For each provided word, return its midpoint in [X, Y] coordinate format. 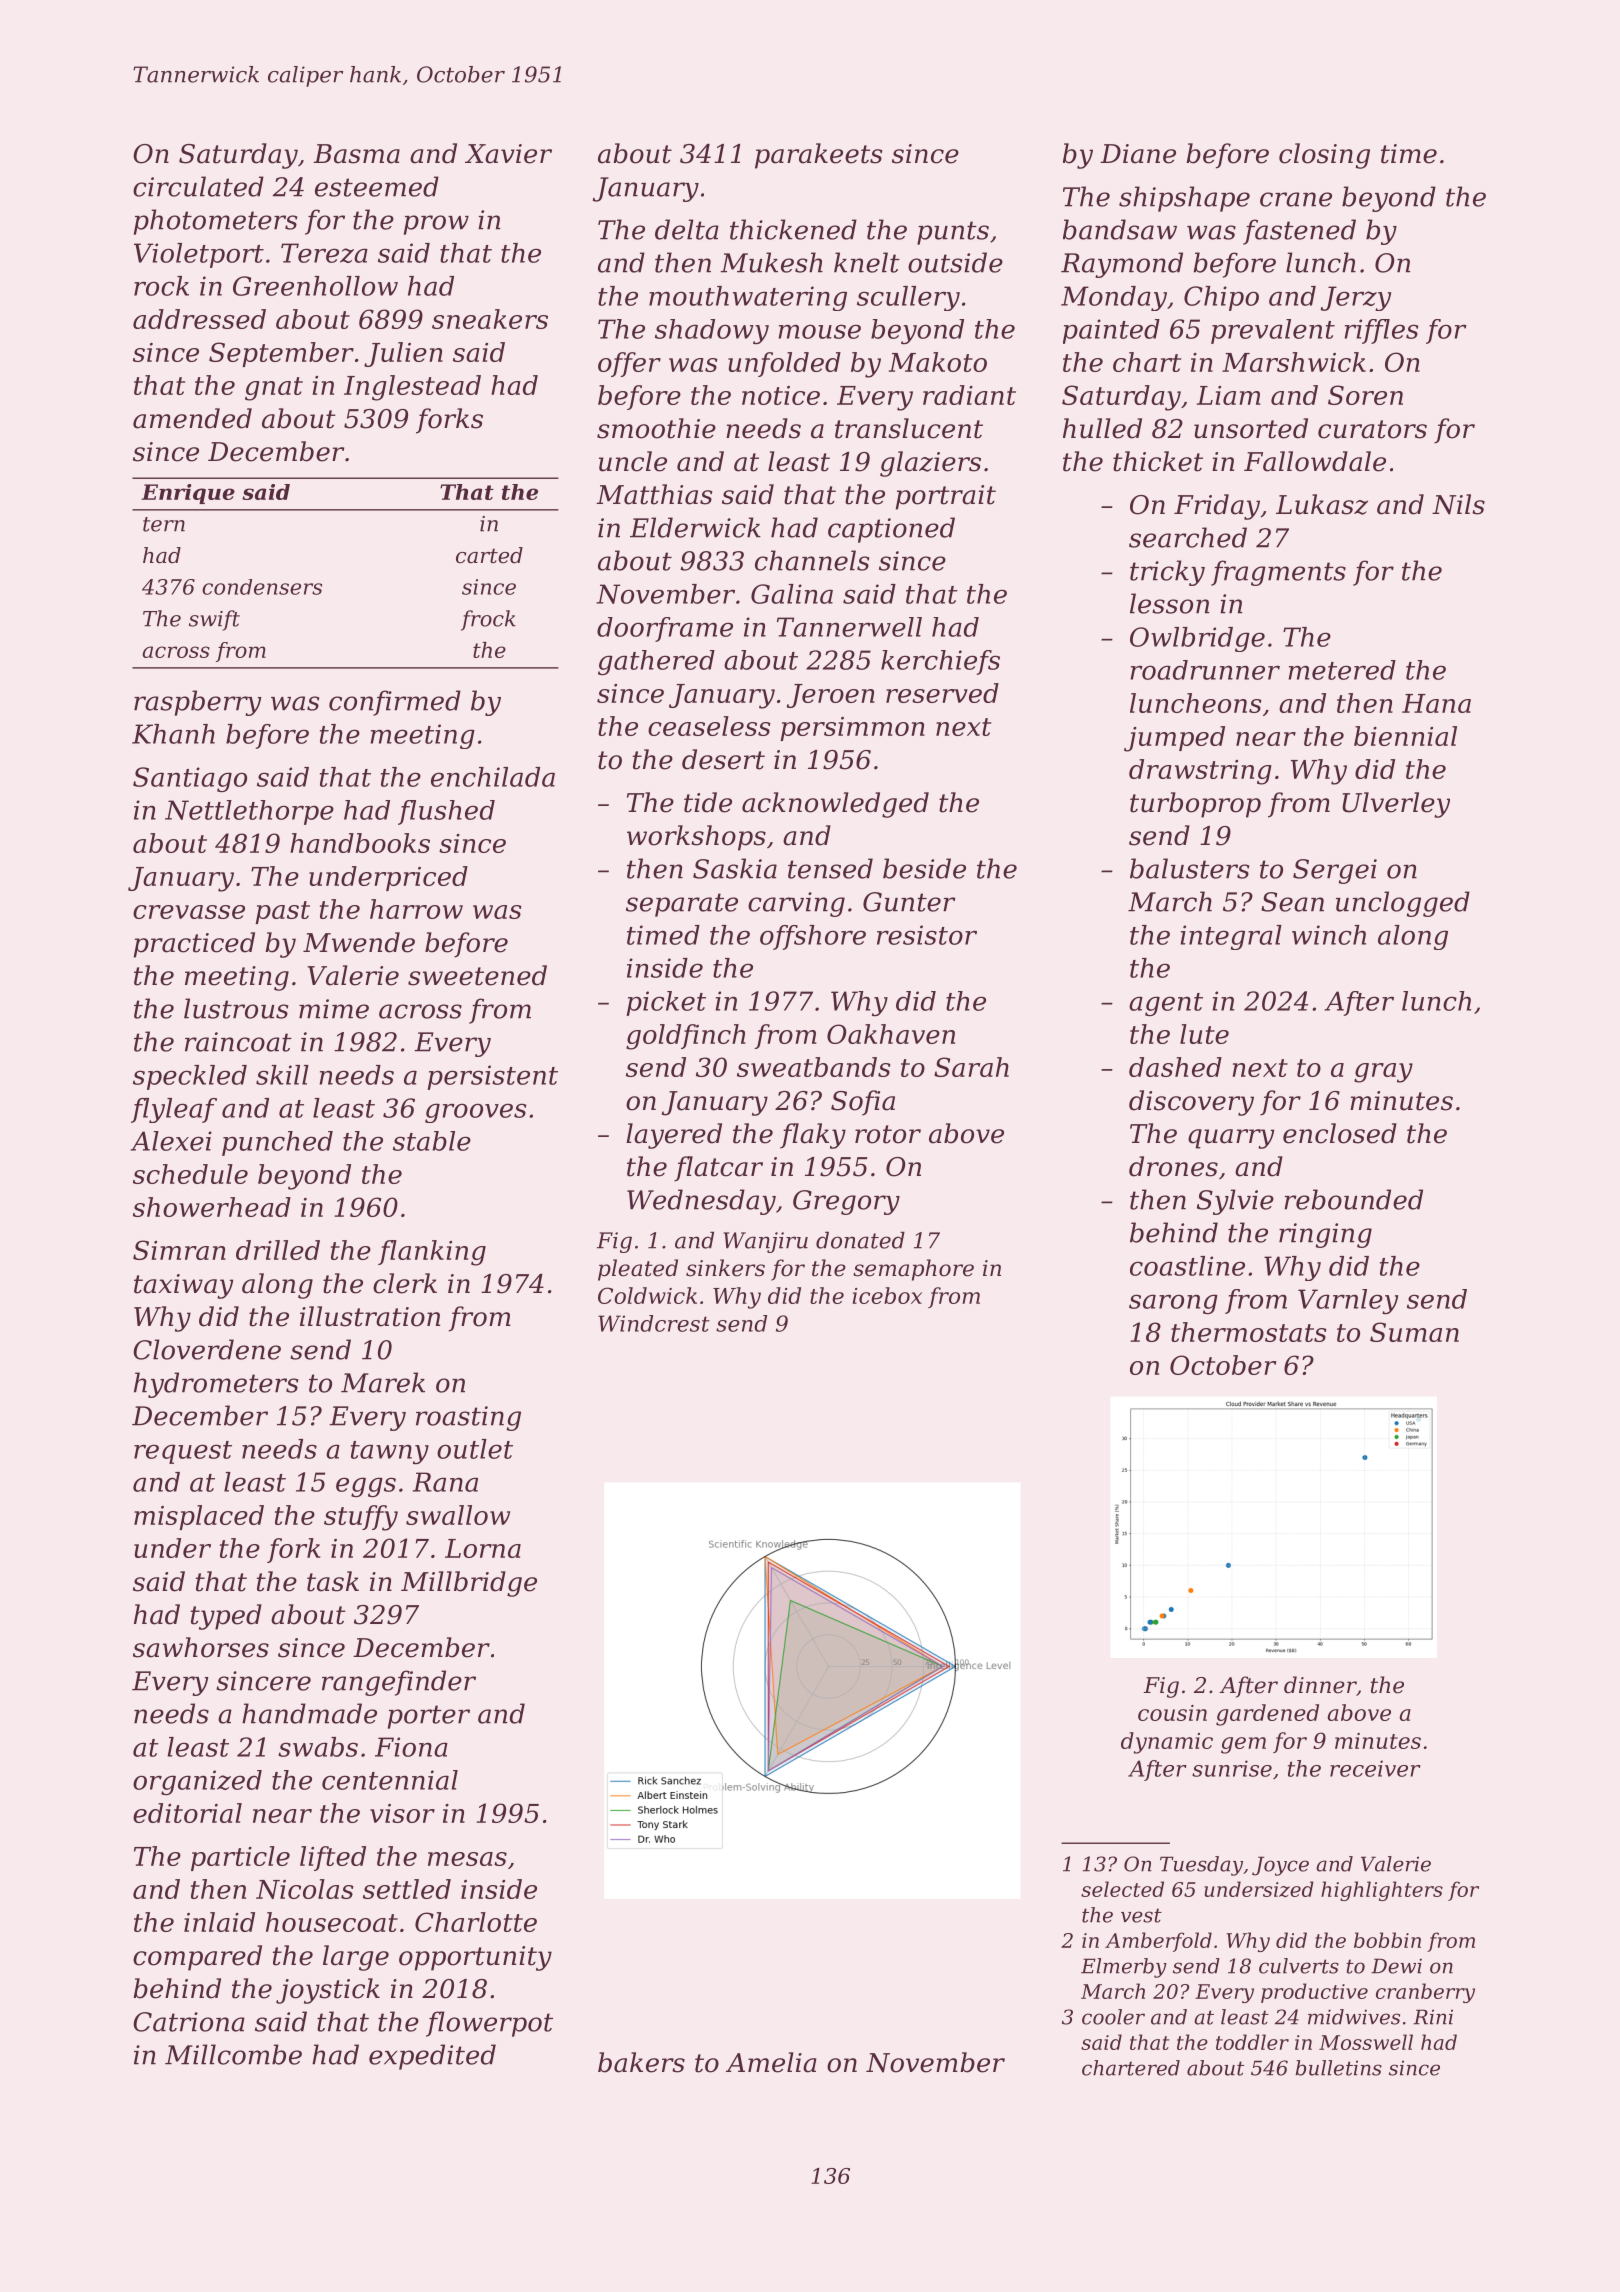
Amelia [771, 2062]
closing [1324, 156]
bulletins [1339, 2068]
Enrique [188, 494]
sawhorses [201, 1647]
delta [687, 229]
